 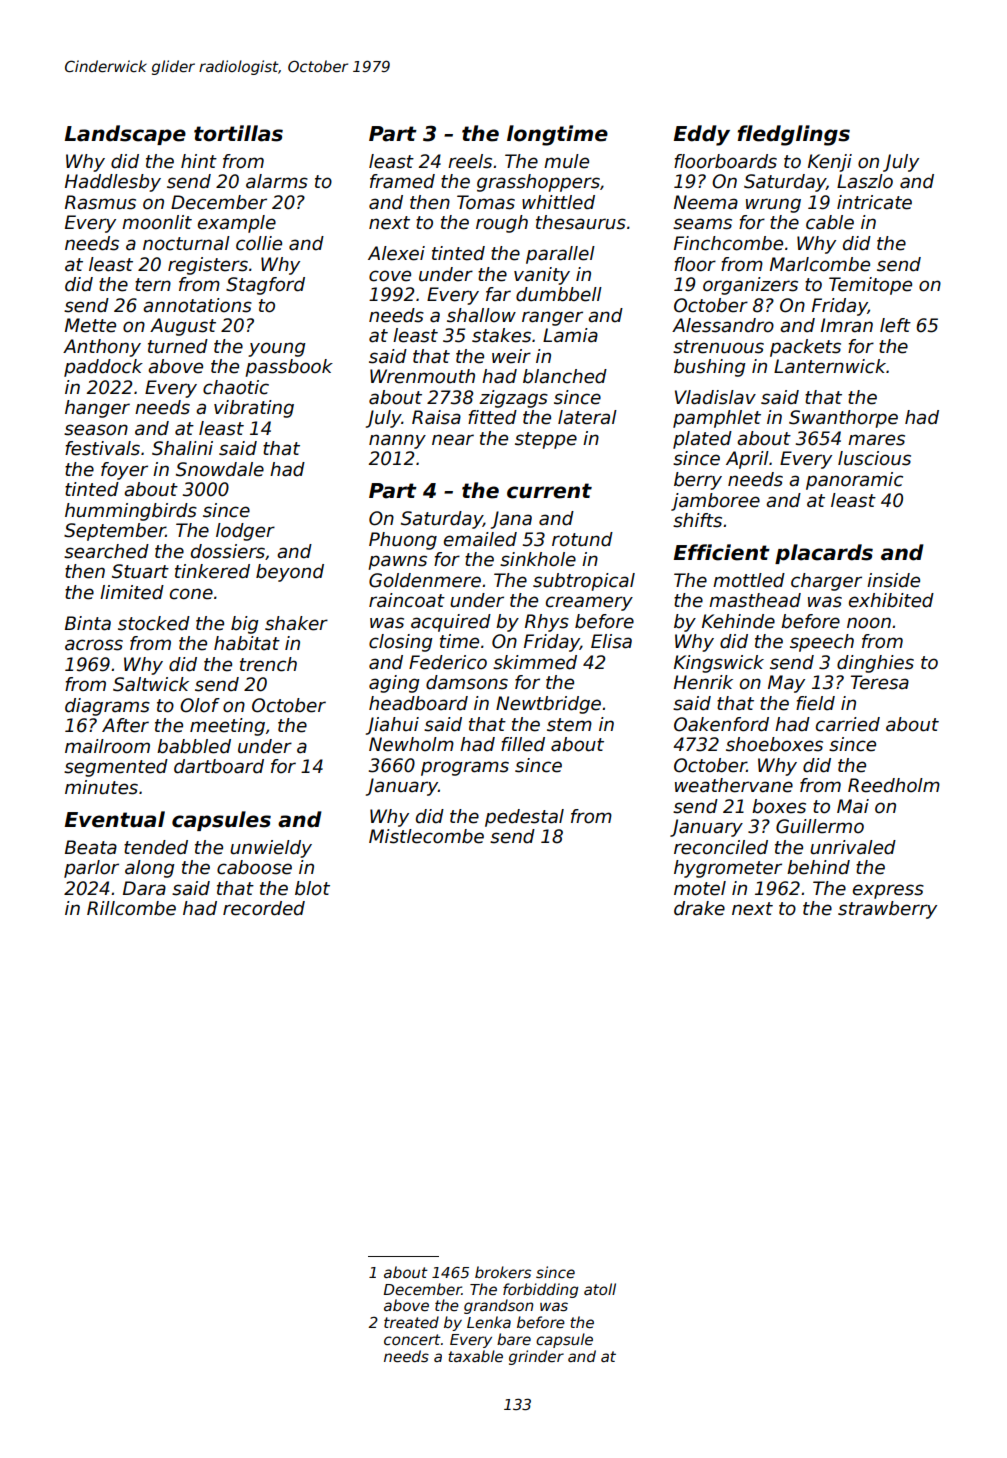 I want to click on Landscape, so click(x=125, y=135).
